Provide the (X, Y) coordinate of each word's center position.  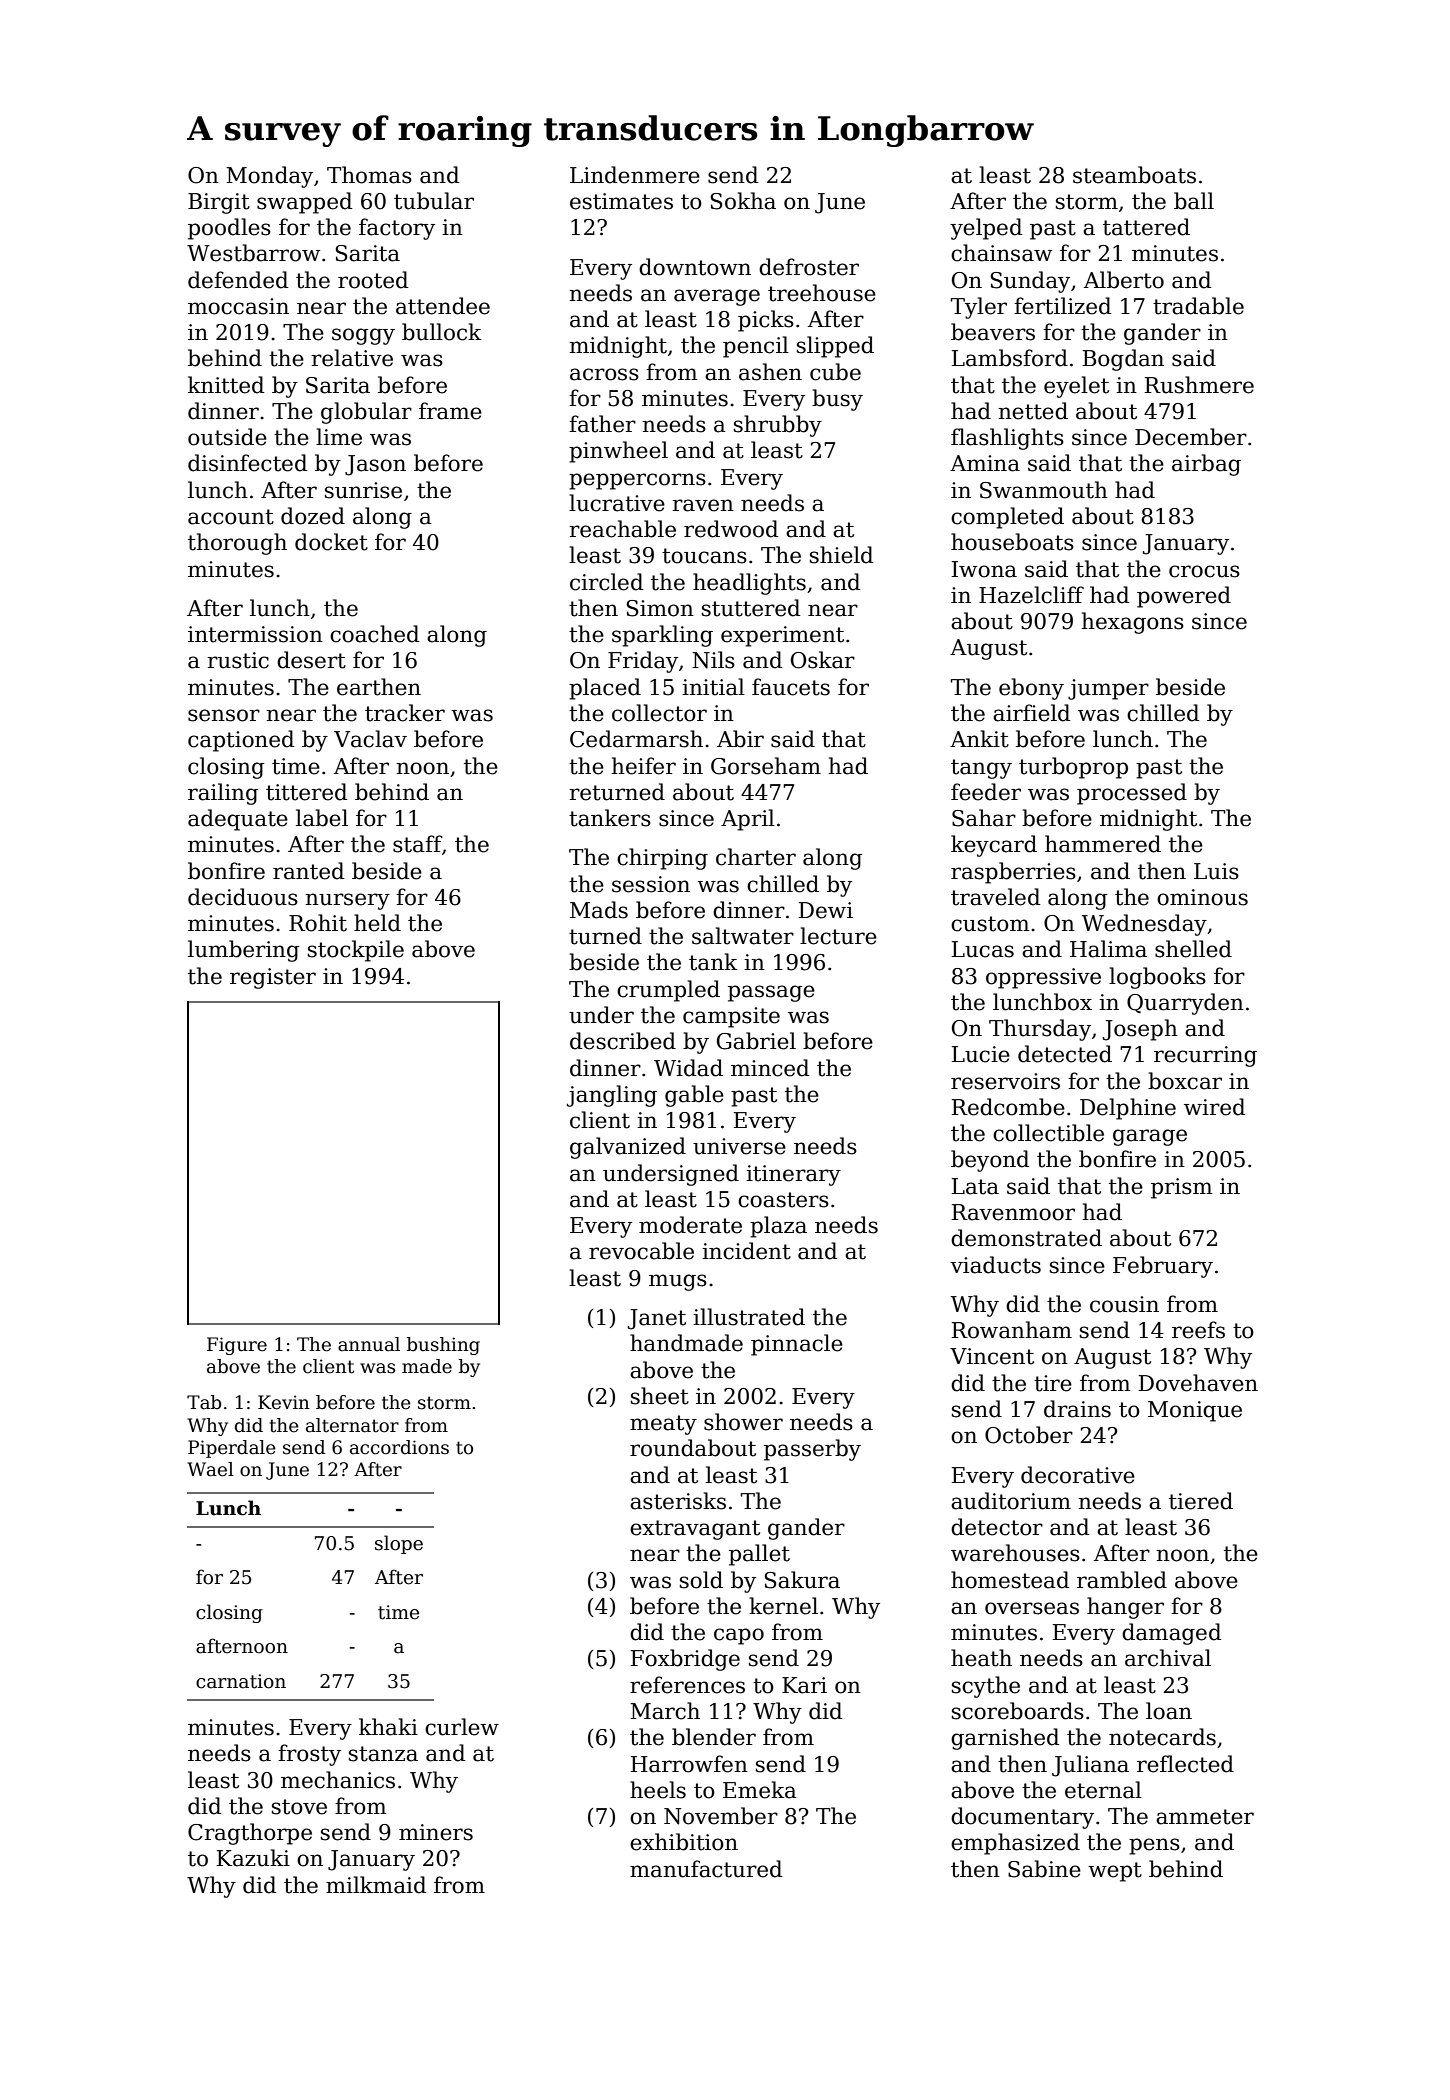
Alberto (1124, 280)
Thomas (369, 175)
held (377, 923)
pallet (759, 1555)
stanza (383, 1754)
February (1163, 1267)
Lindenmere (635, 175)
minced (770, 1068)
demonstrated (1026, 1238)
